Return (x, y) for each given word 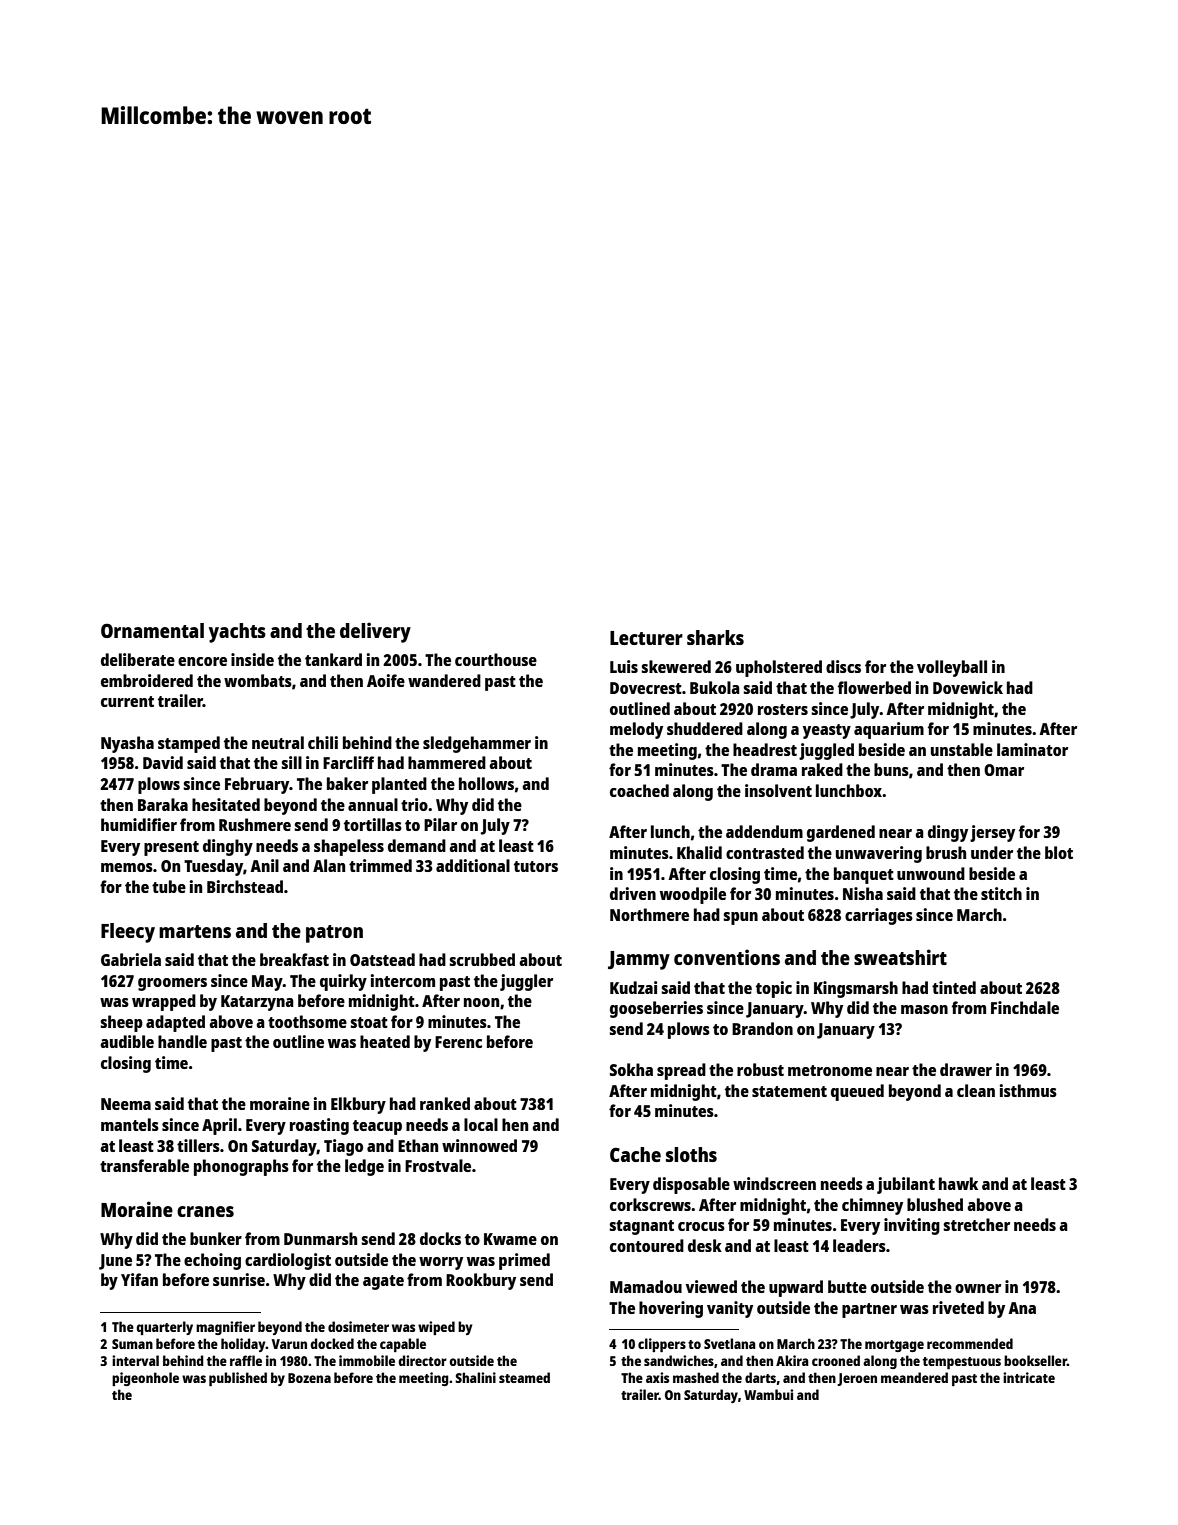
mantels (130, 1124)
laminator (1032, 749)
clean (976, 1090)
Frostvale (438, 1165)
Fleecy (128, 933)
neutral (278, 742)
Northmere (649, 914)
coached (639, 790)
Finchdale (1025, 1007)
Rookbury (481, 1281)
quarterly (164, 1328)
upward (796, 1288)
